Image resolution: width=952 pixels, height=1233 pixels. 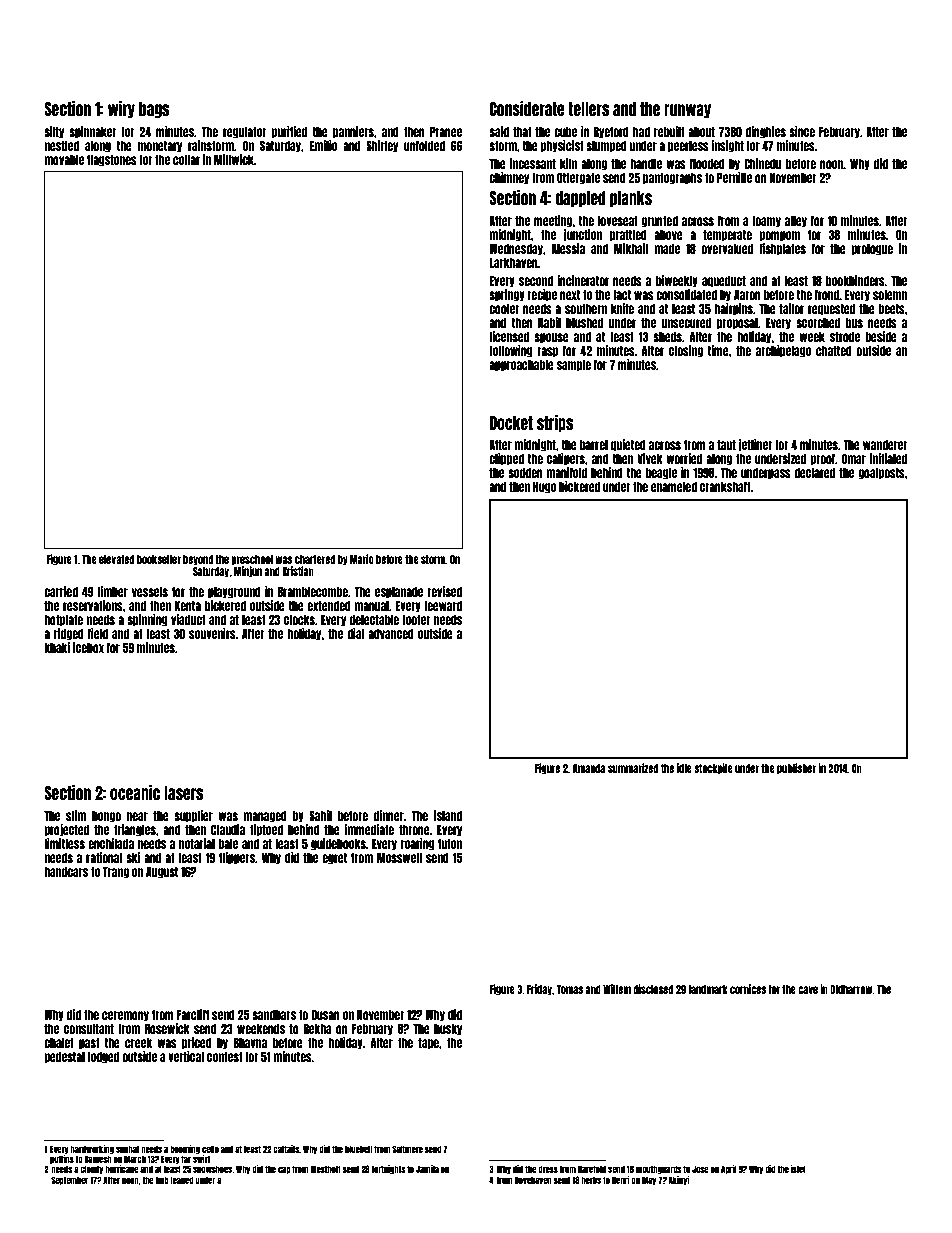 What do you see at coordinates (509, 178) in the document?
I see `chimney` at bounding box center [509, 178].
